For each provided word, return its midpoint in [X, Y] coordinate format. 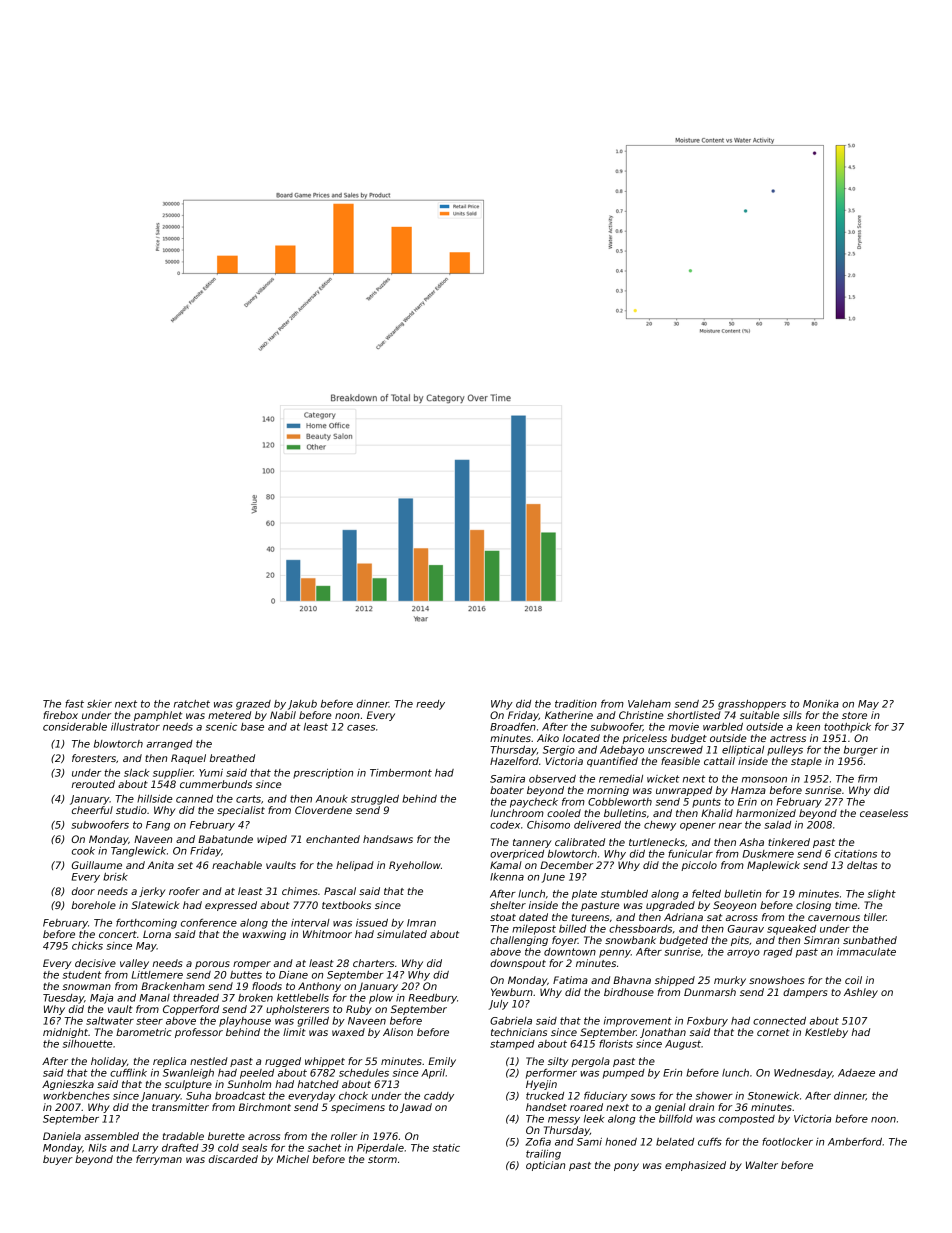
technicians [519, 1032]
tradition [576, 704]
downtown [570, 952]
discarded [233, 1159]
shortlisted [694, 715]
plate [584, 895]
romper [252, 965]
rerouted [93, 784]
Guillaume [97, 865]
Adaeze [856, 1073]
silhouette [87, 1044]
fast [74, 704]
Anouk [332, 799]
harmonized [766, 813]
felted [706, 893]
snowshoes [776, 980]
